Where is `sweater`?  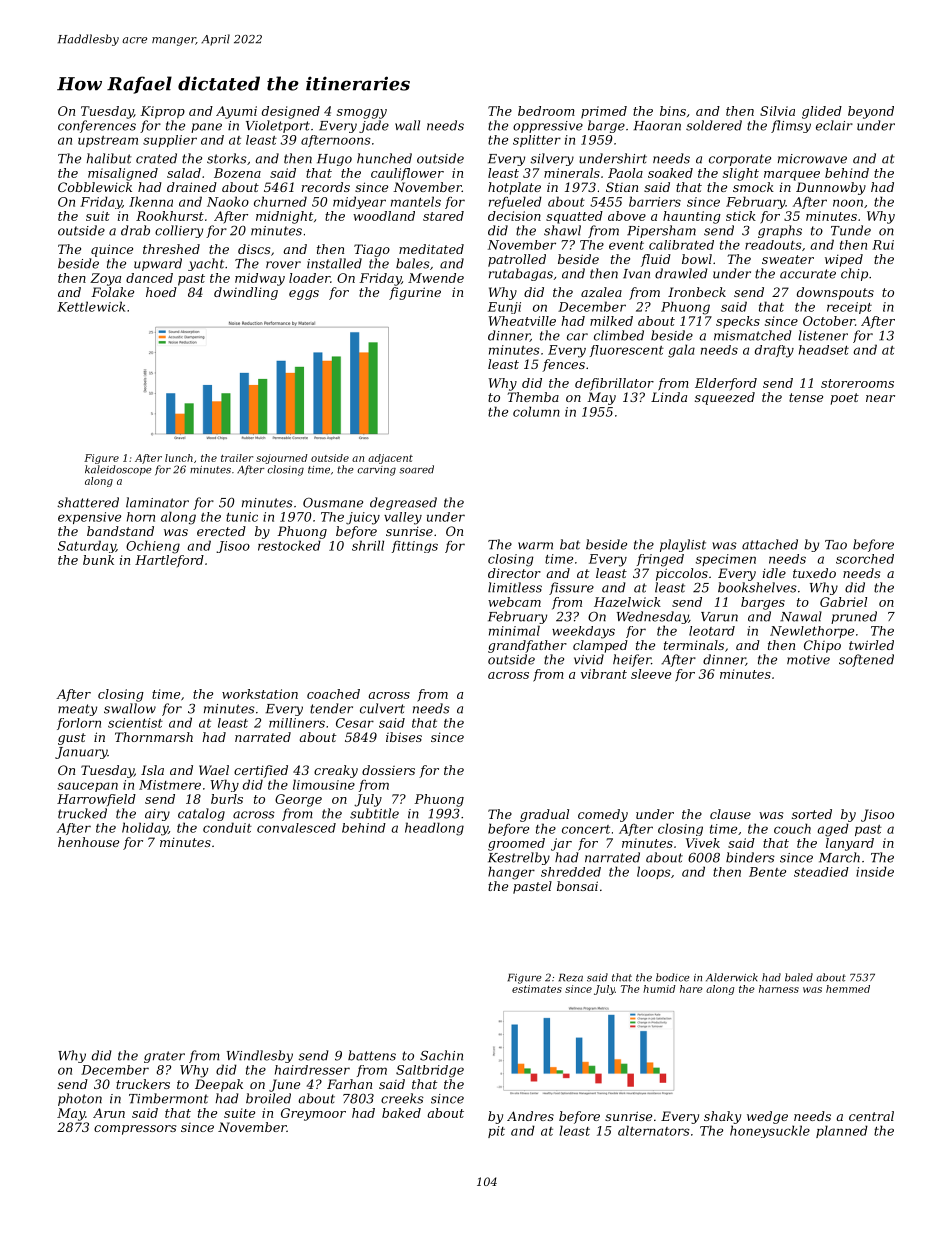
sweater is located at coordinates (788, 259).
